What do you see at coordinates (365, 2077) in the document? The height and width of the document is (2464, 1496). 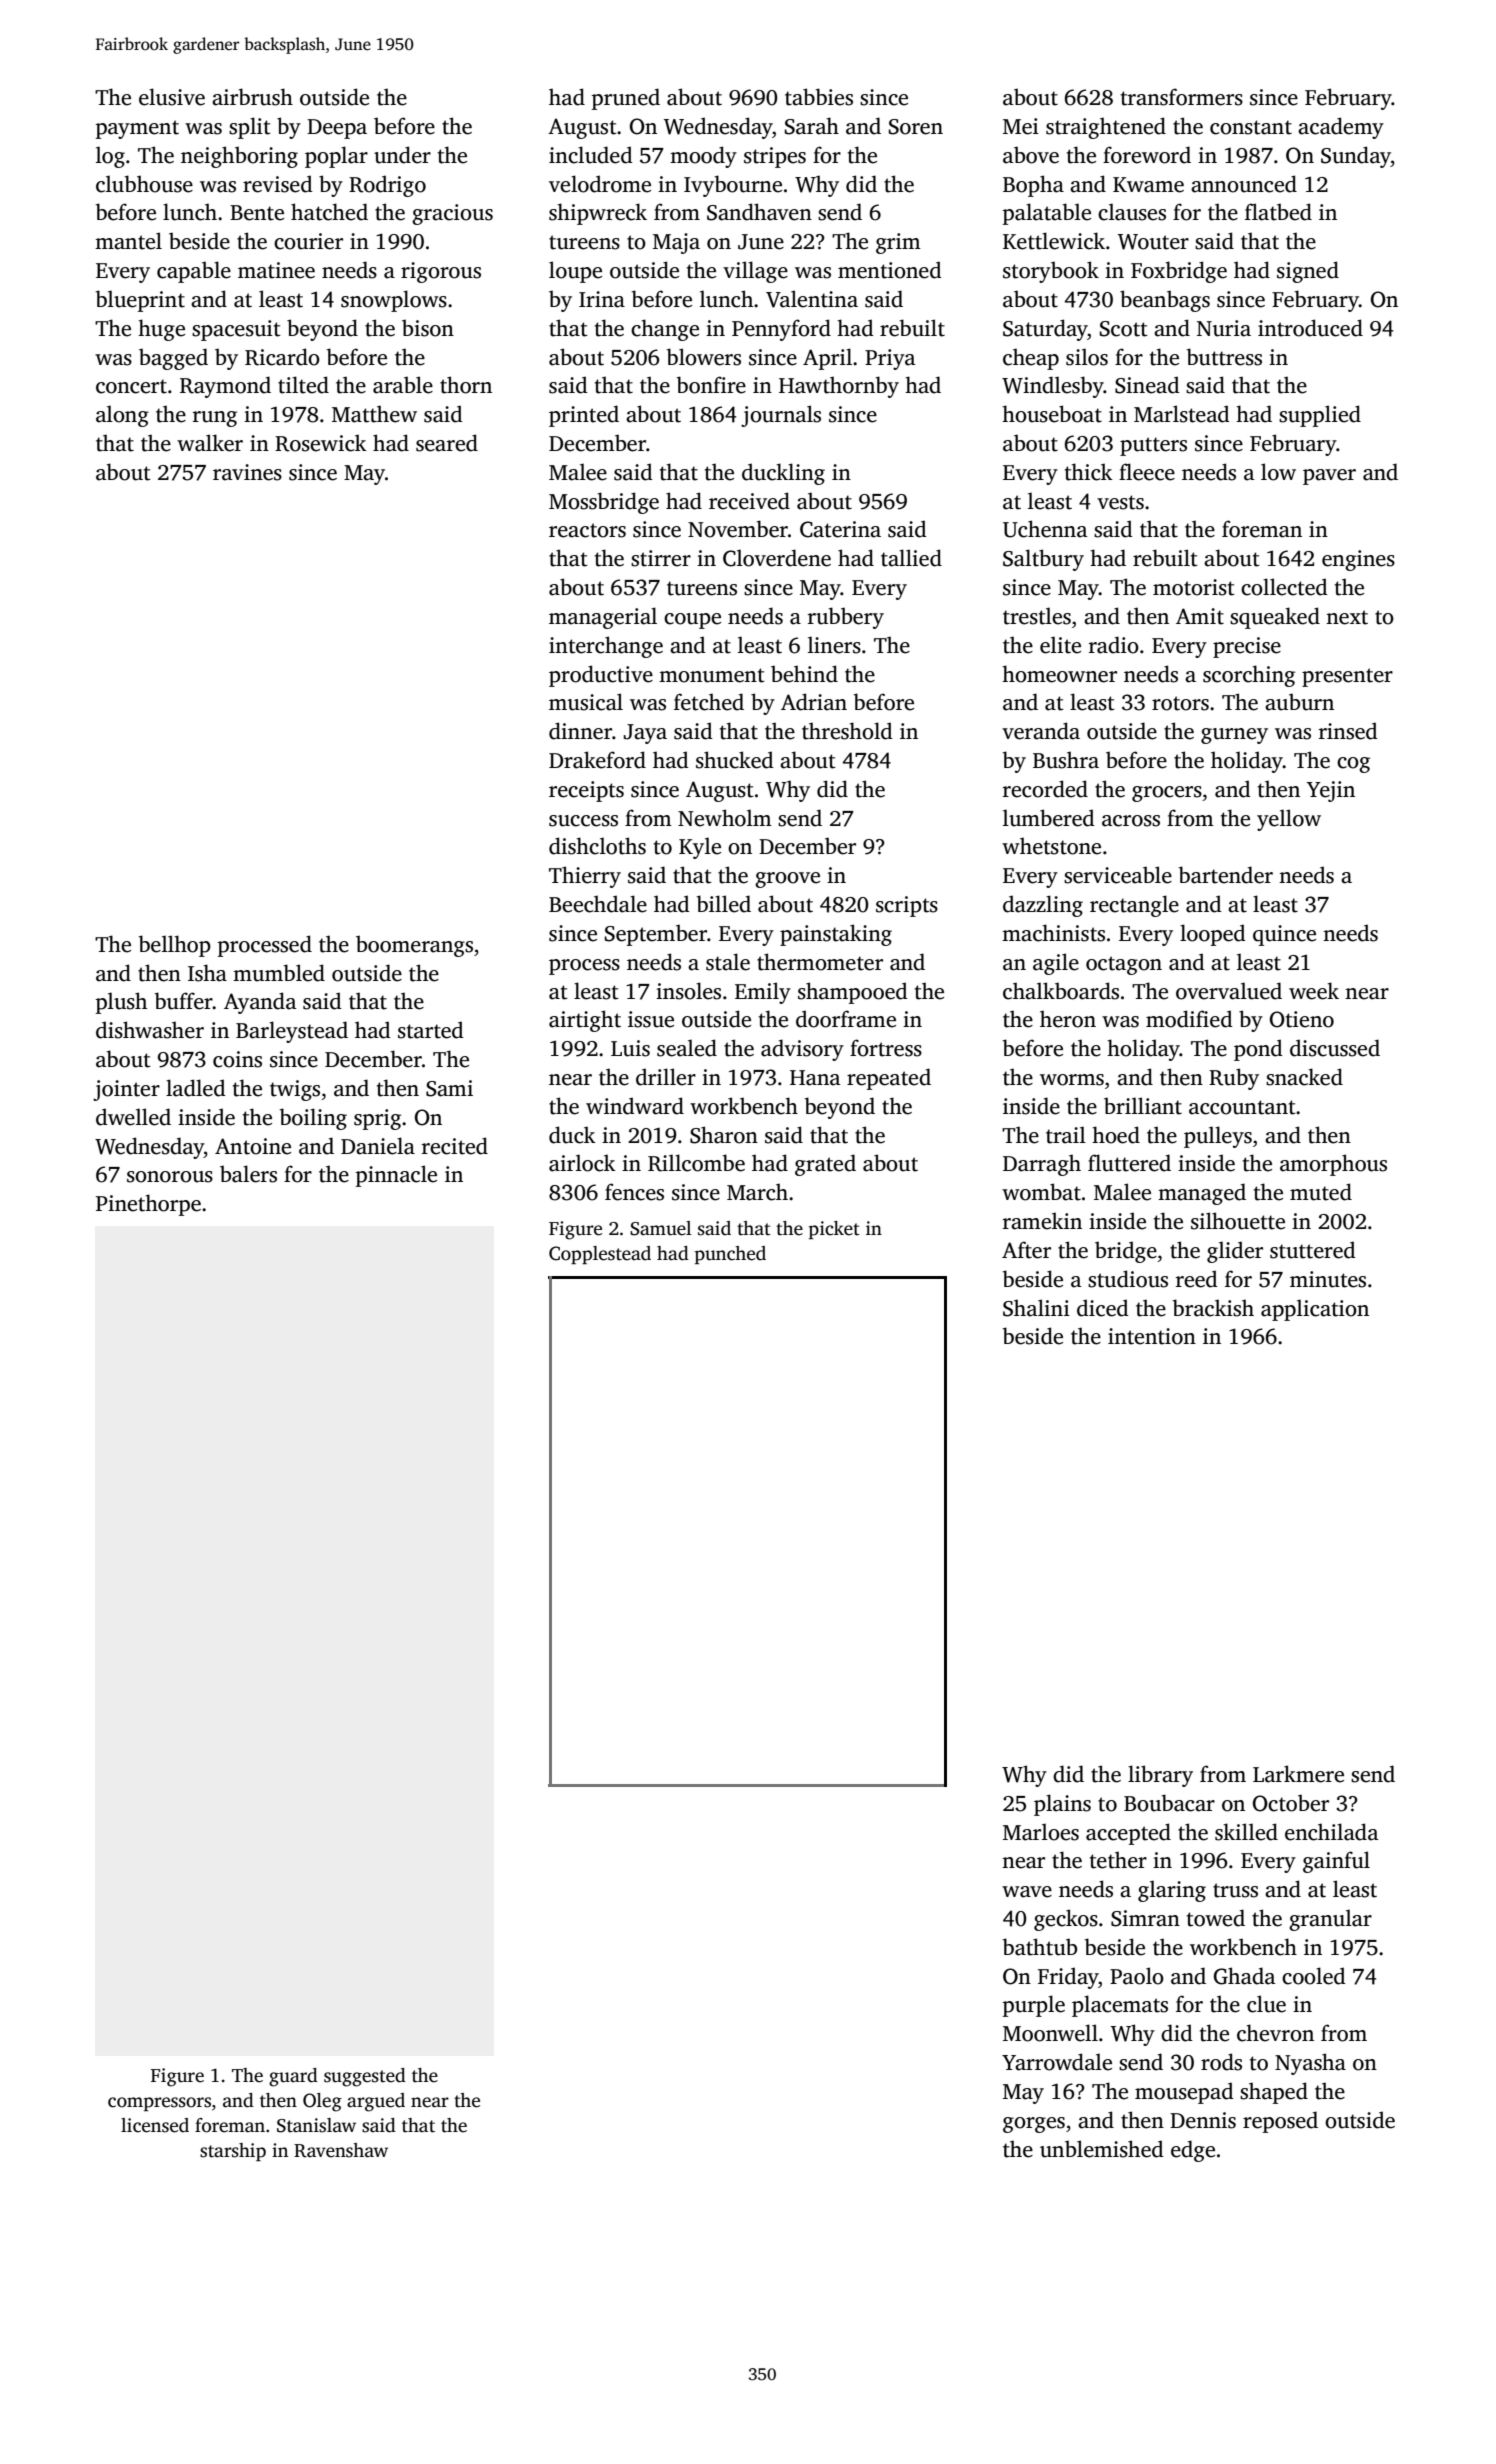 I see `suggested` at bounding box center [365, 2077].
